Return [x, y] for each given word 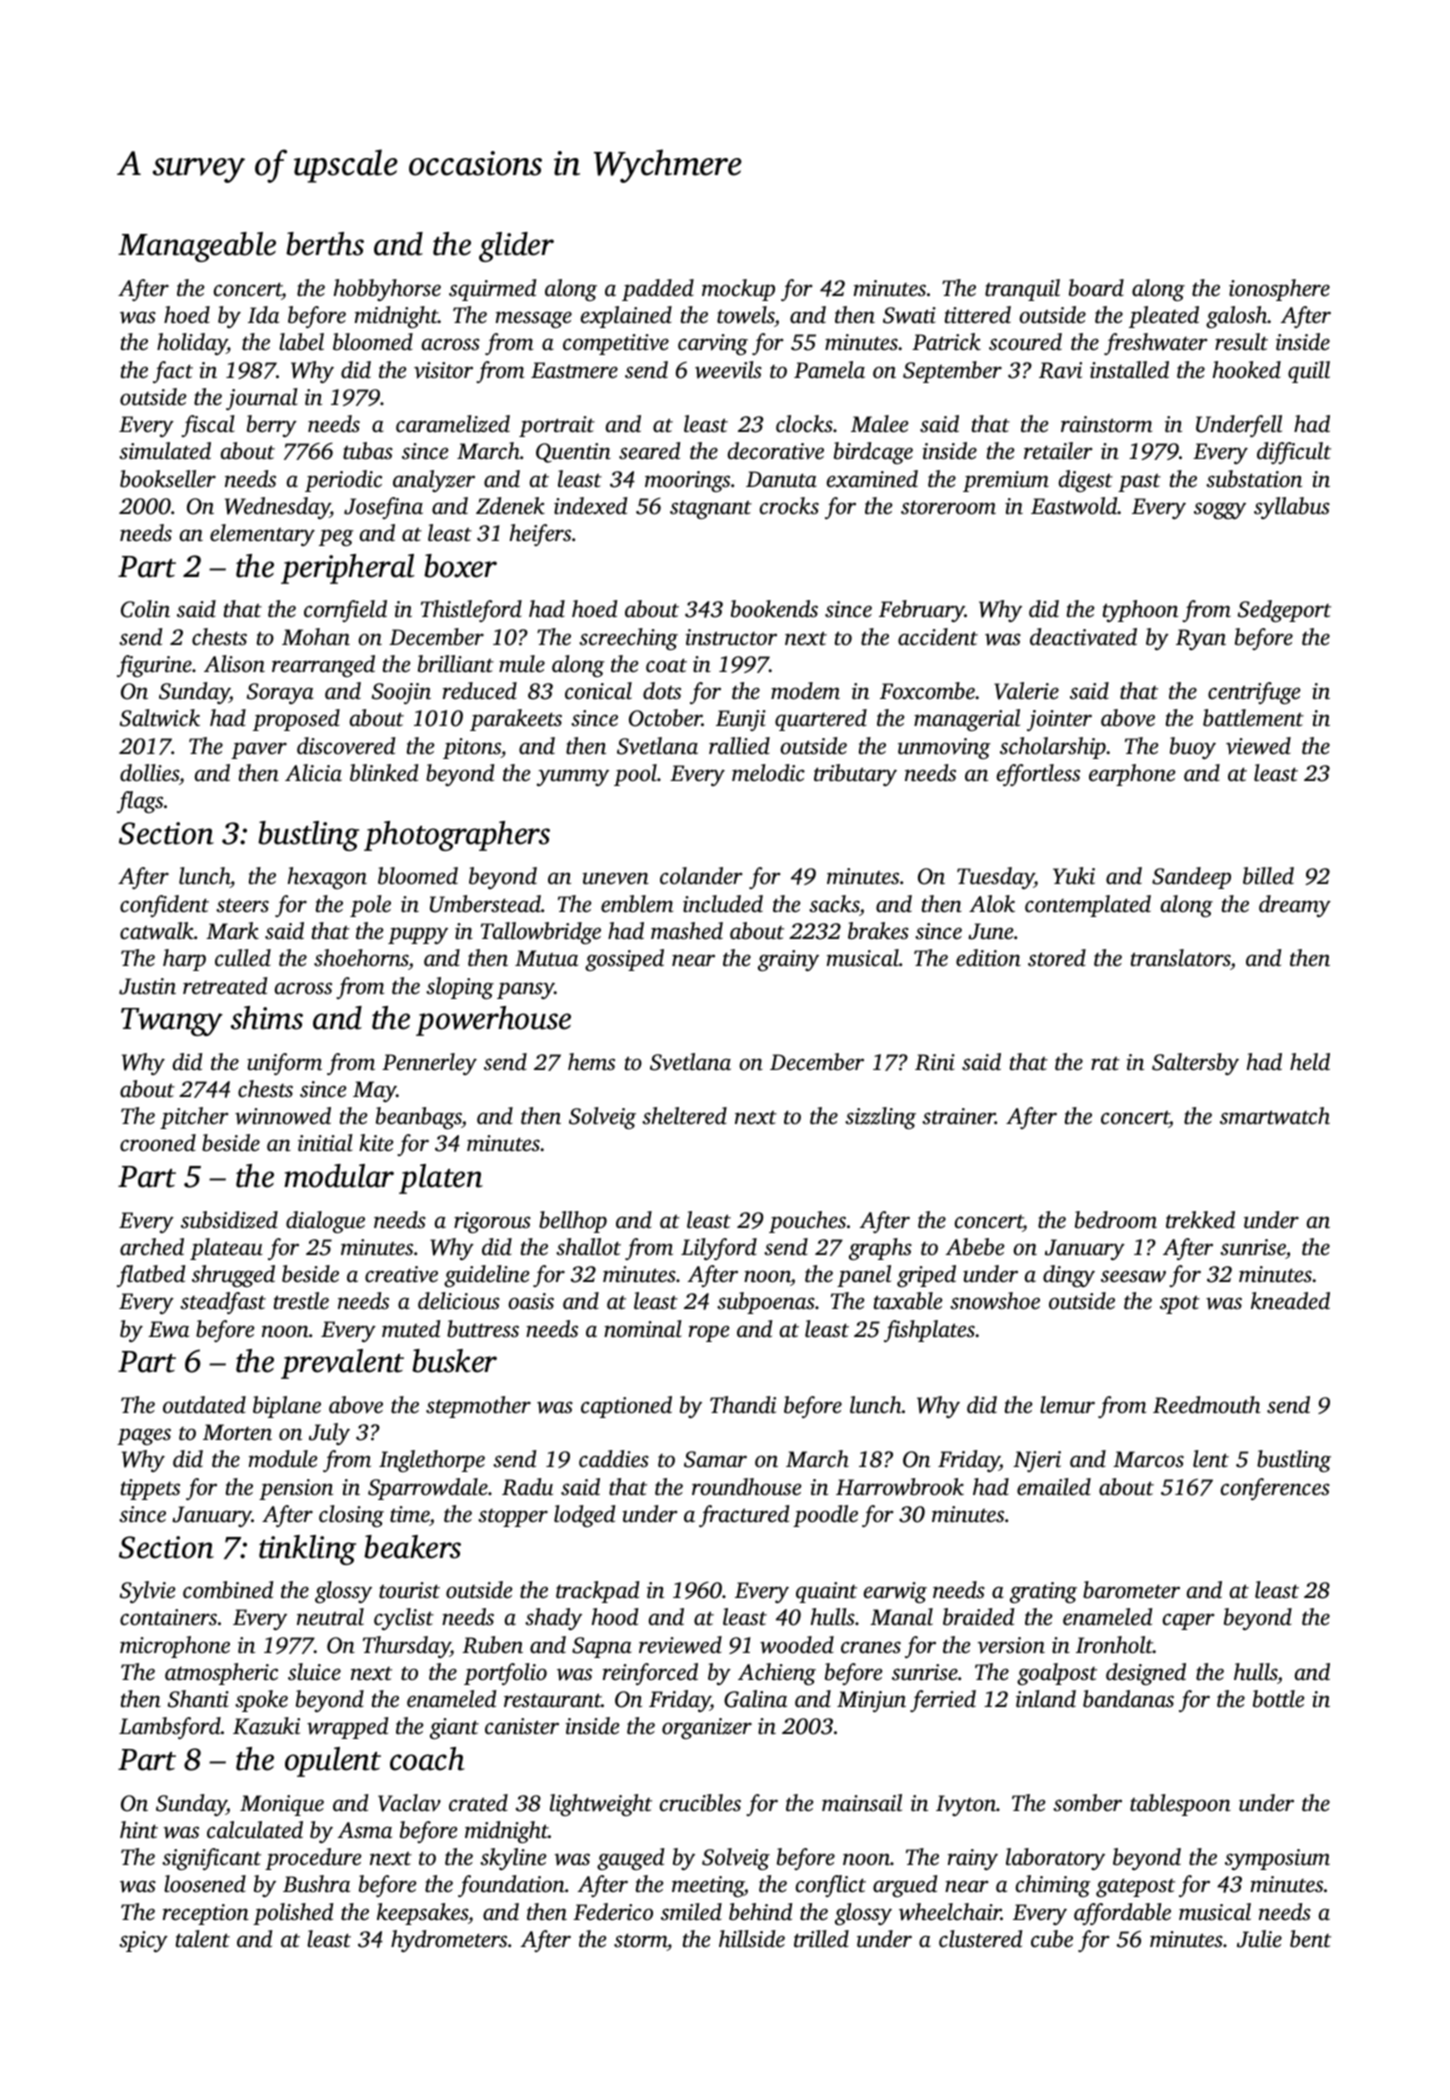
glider [516, 247]
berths [325, 244]
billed [1268, 876]
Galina [755, 1699]
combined [228, 1590]
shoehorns [361, 959]
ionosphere [1279, 290]
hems [591, 1062]
